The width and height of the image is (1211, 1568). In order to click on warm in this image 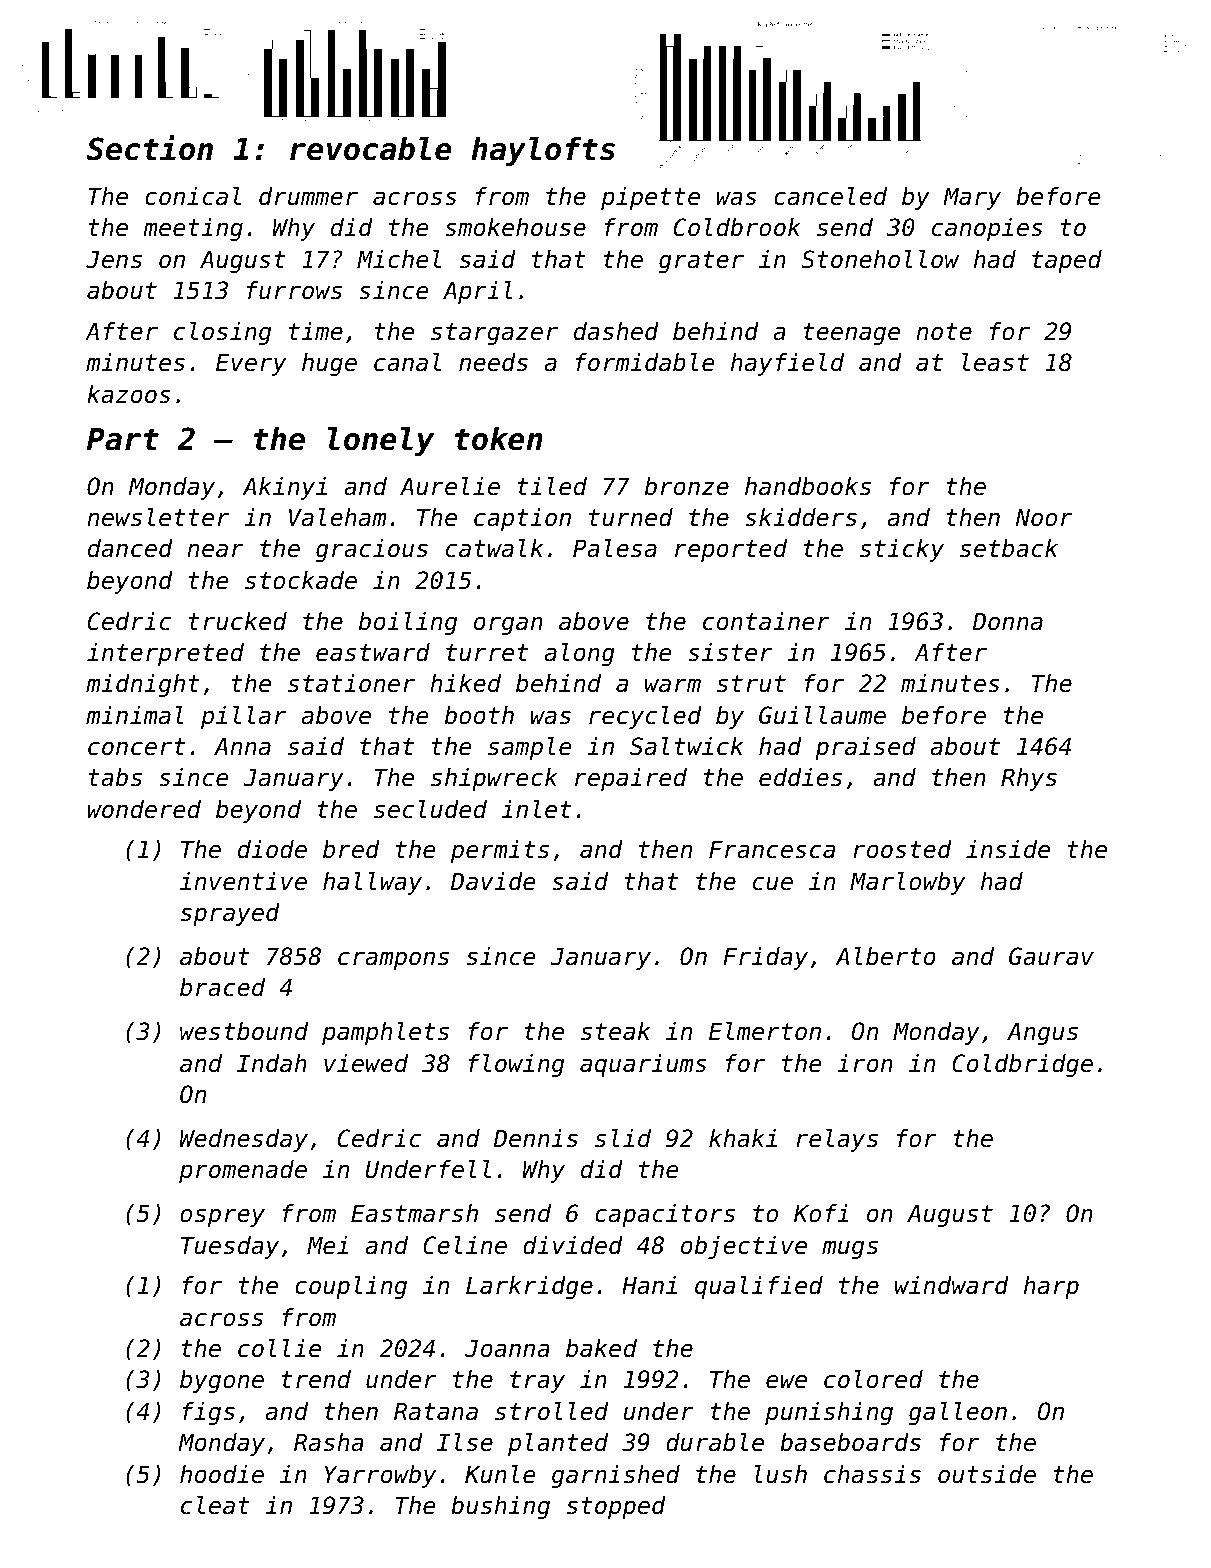, I will do `click(673, 685)`.
